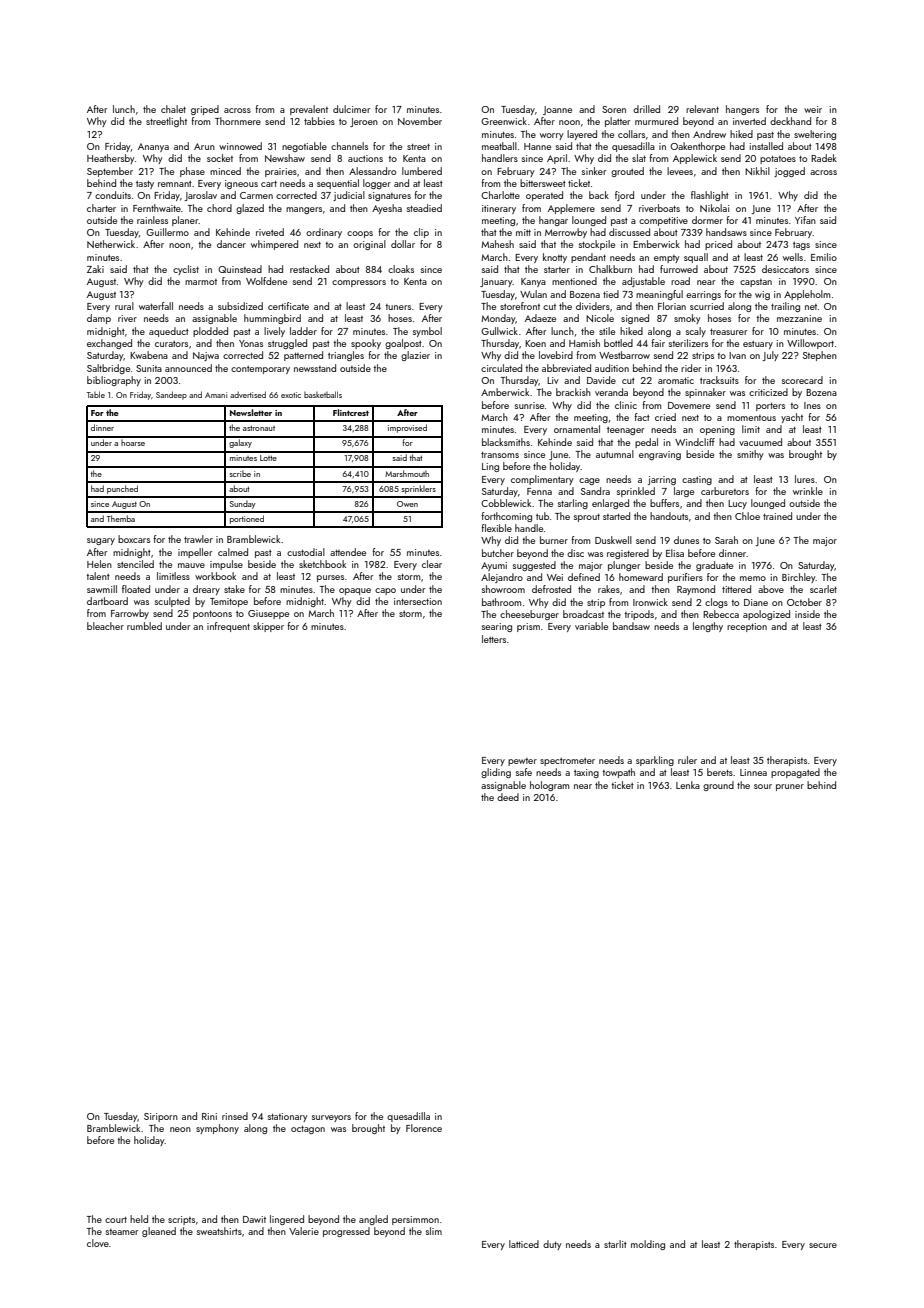 Image resolution: width=924 pixels, height=1308 pixels. I want to click on neon, so click(180, 1129).
